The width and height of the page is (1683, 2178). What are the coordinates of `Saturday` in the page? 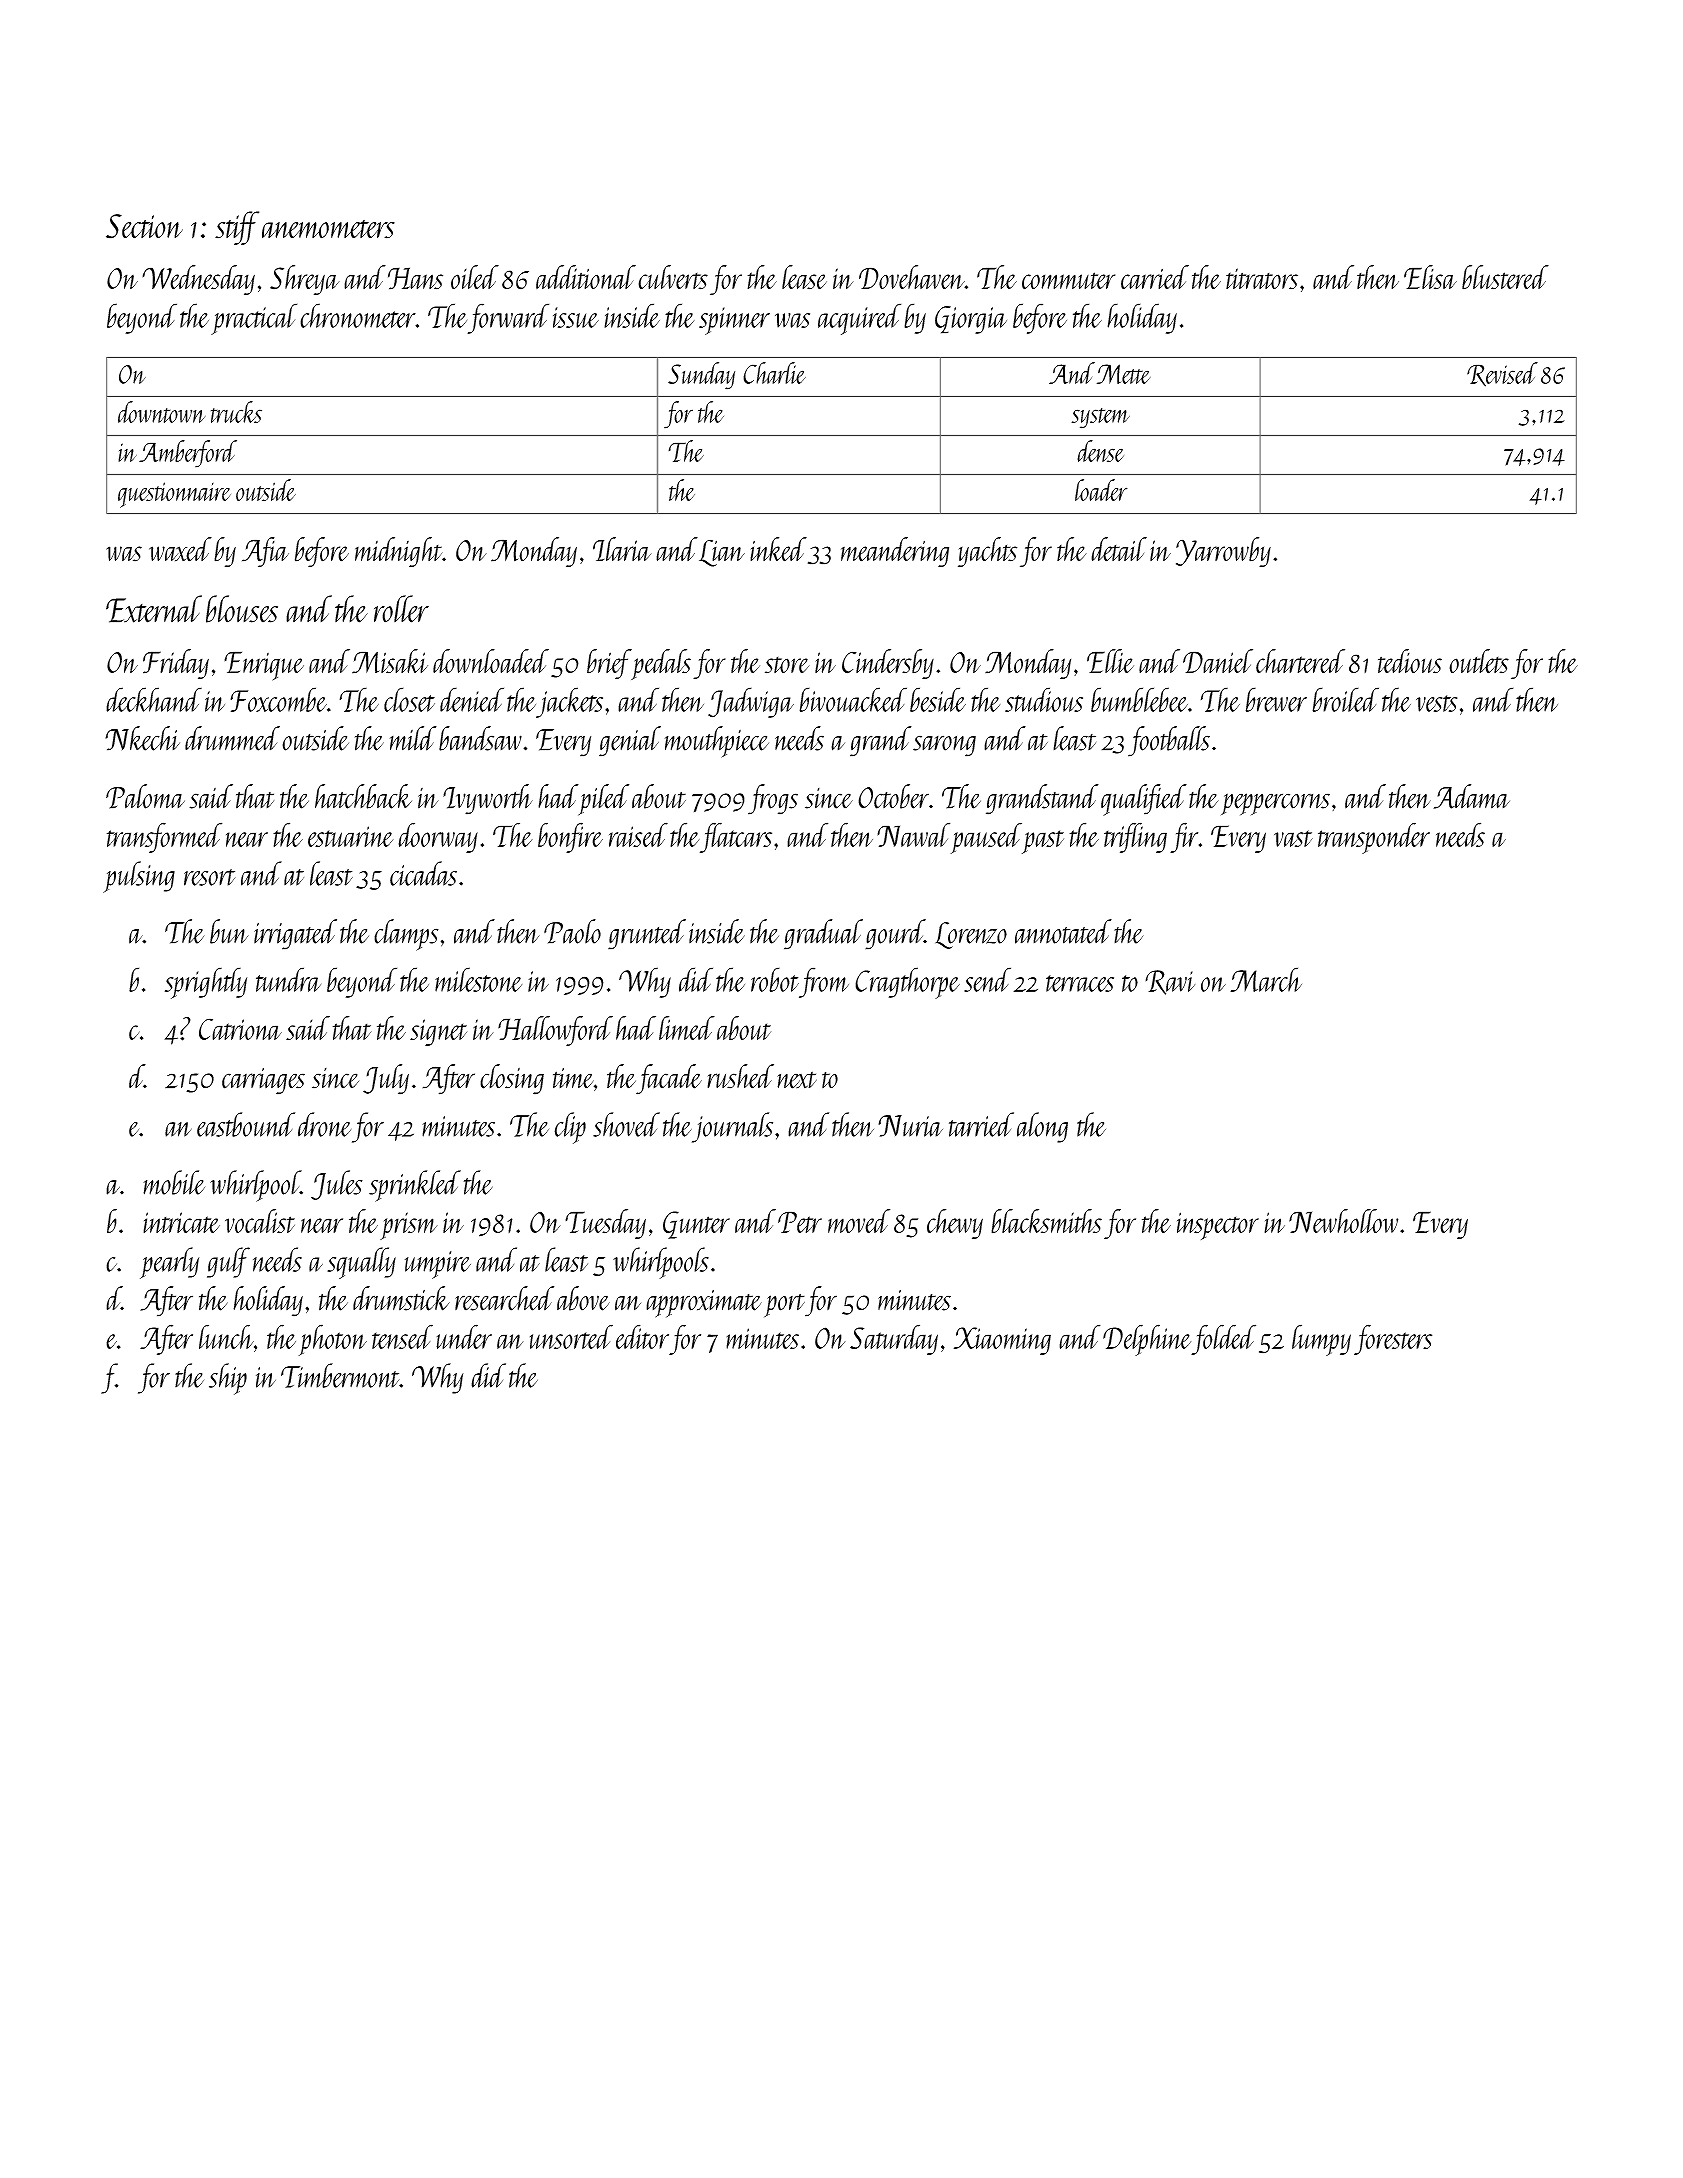 It's located at (894, 1339).
